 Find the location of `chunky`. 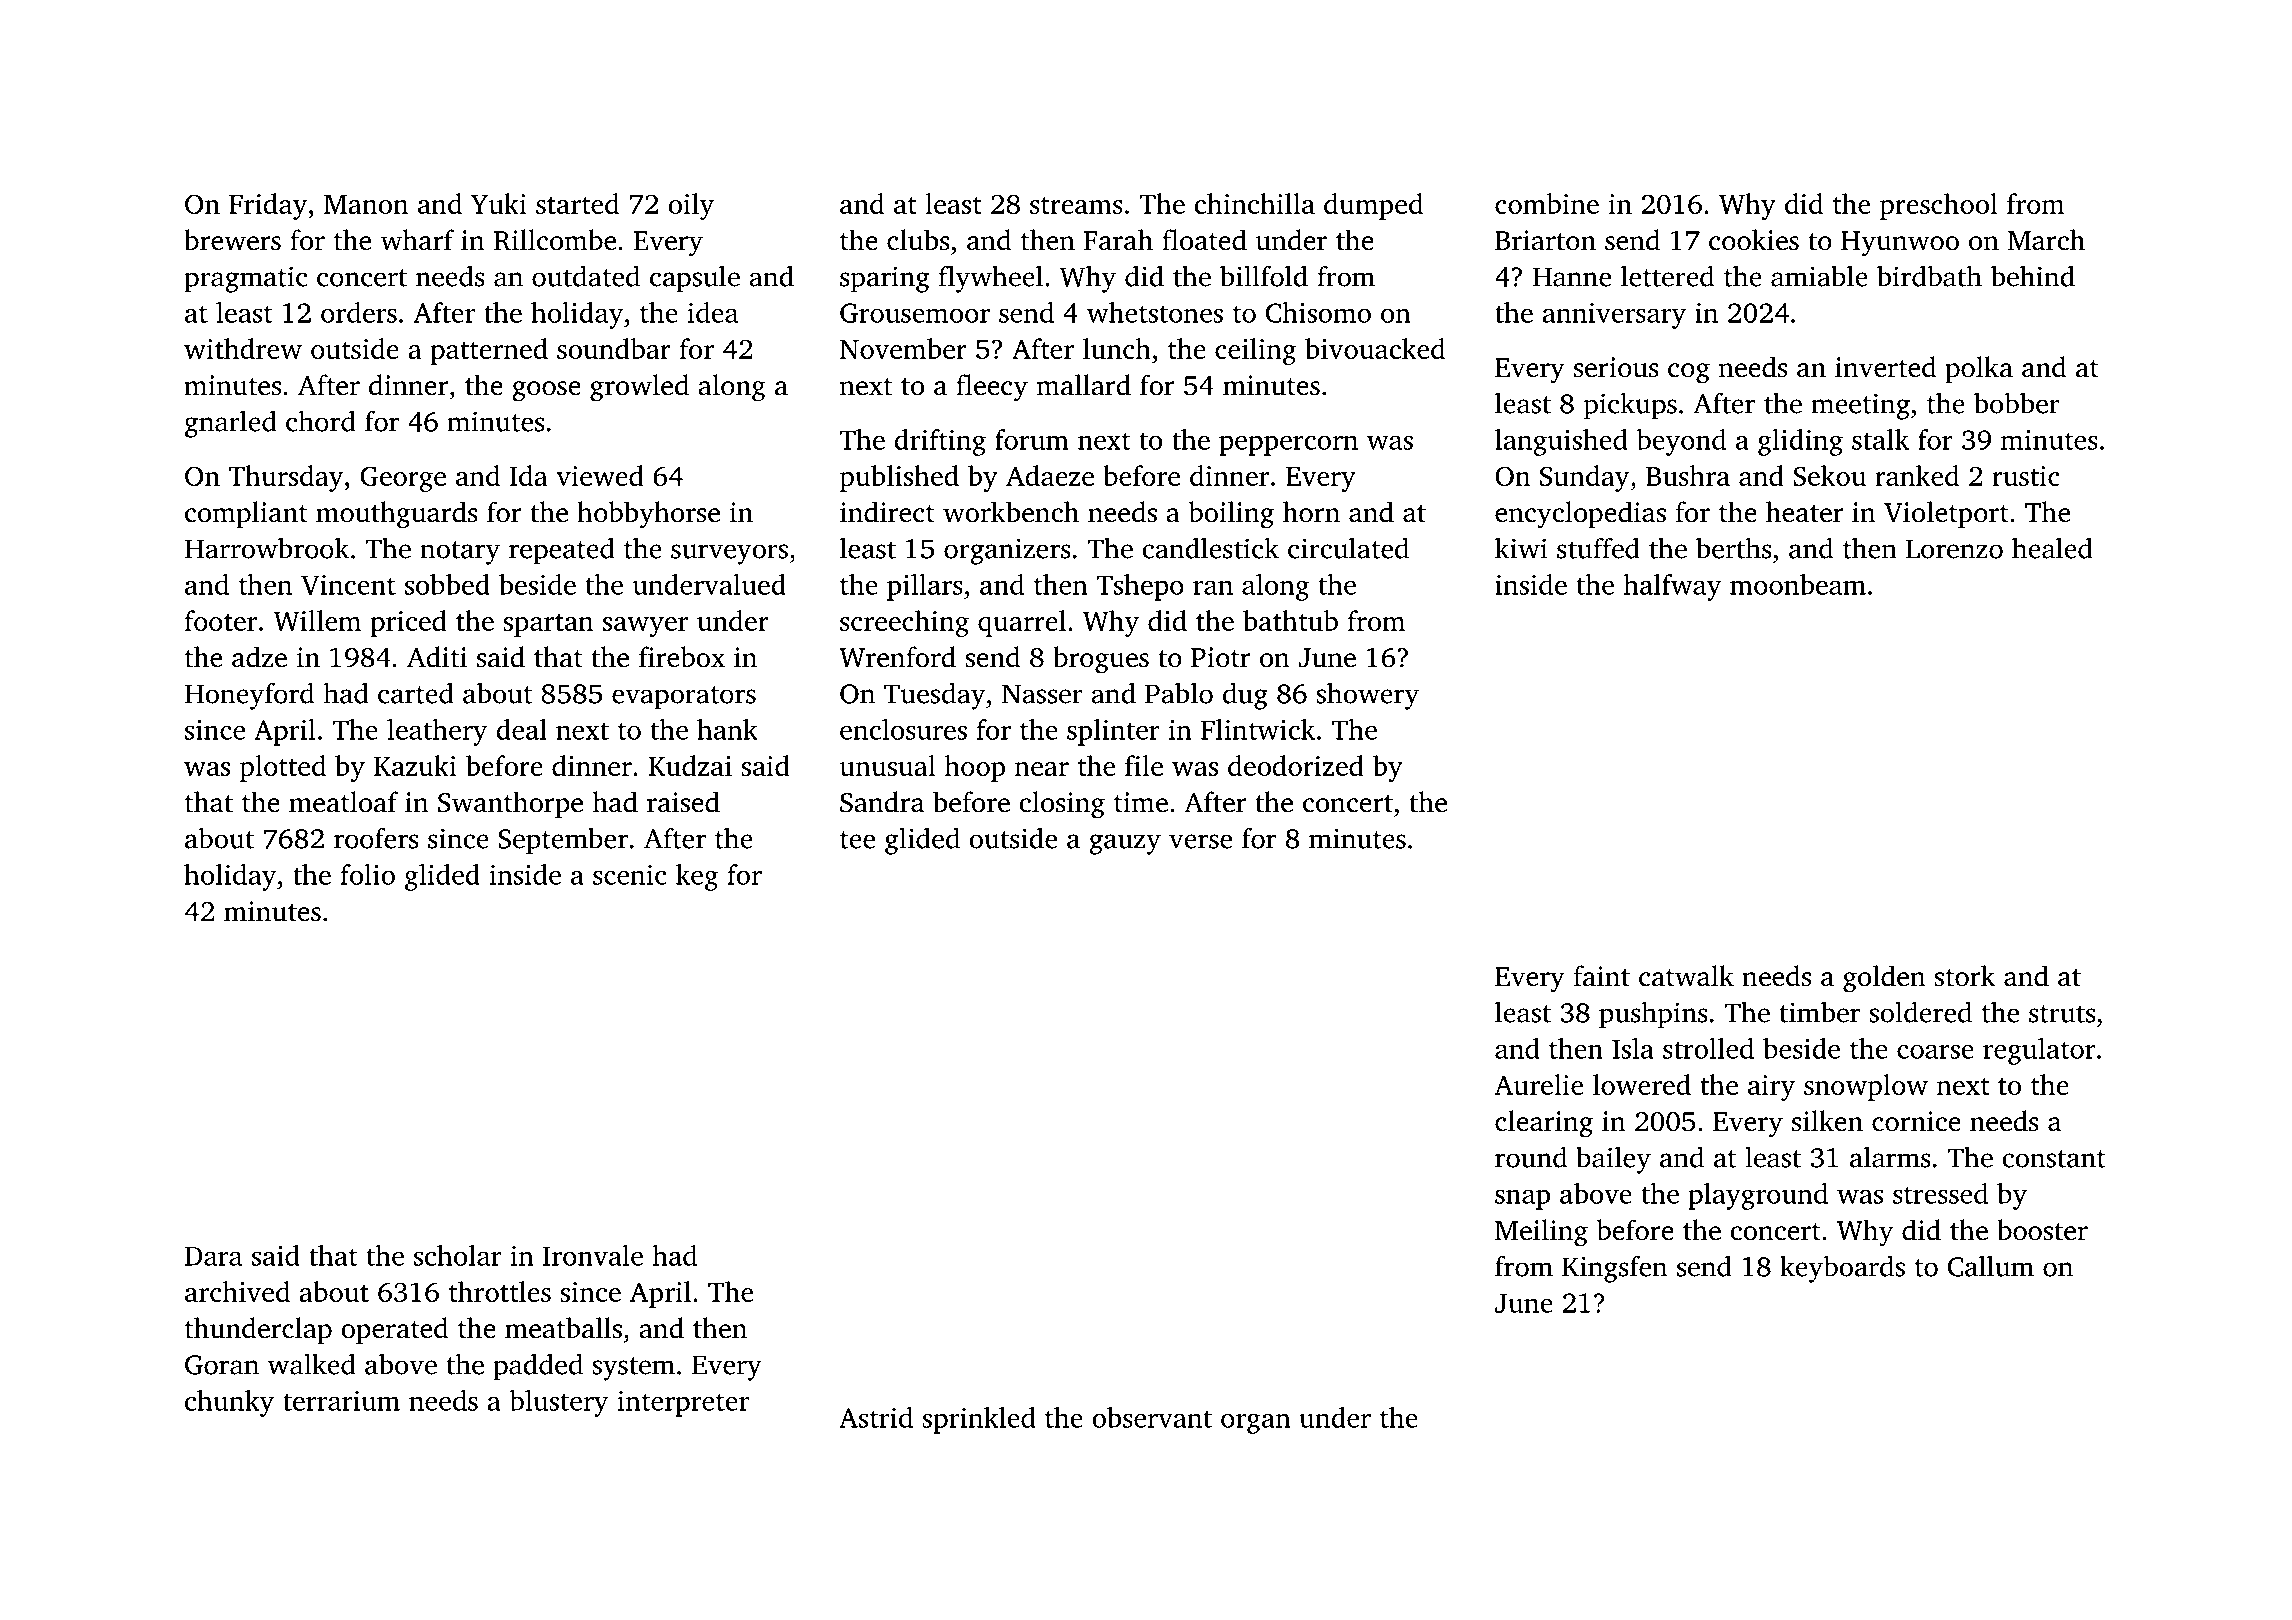

chunky is located at coordinates (229, 1403).
